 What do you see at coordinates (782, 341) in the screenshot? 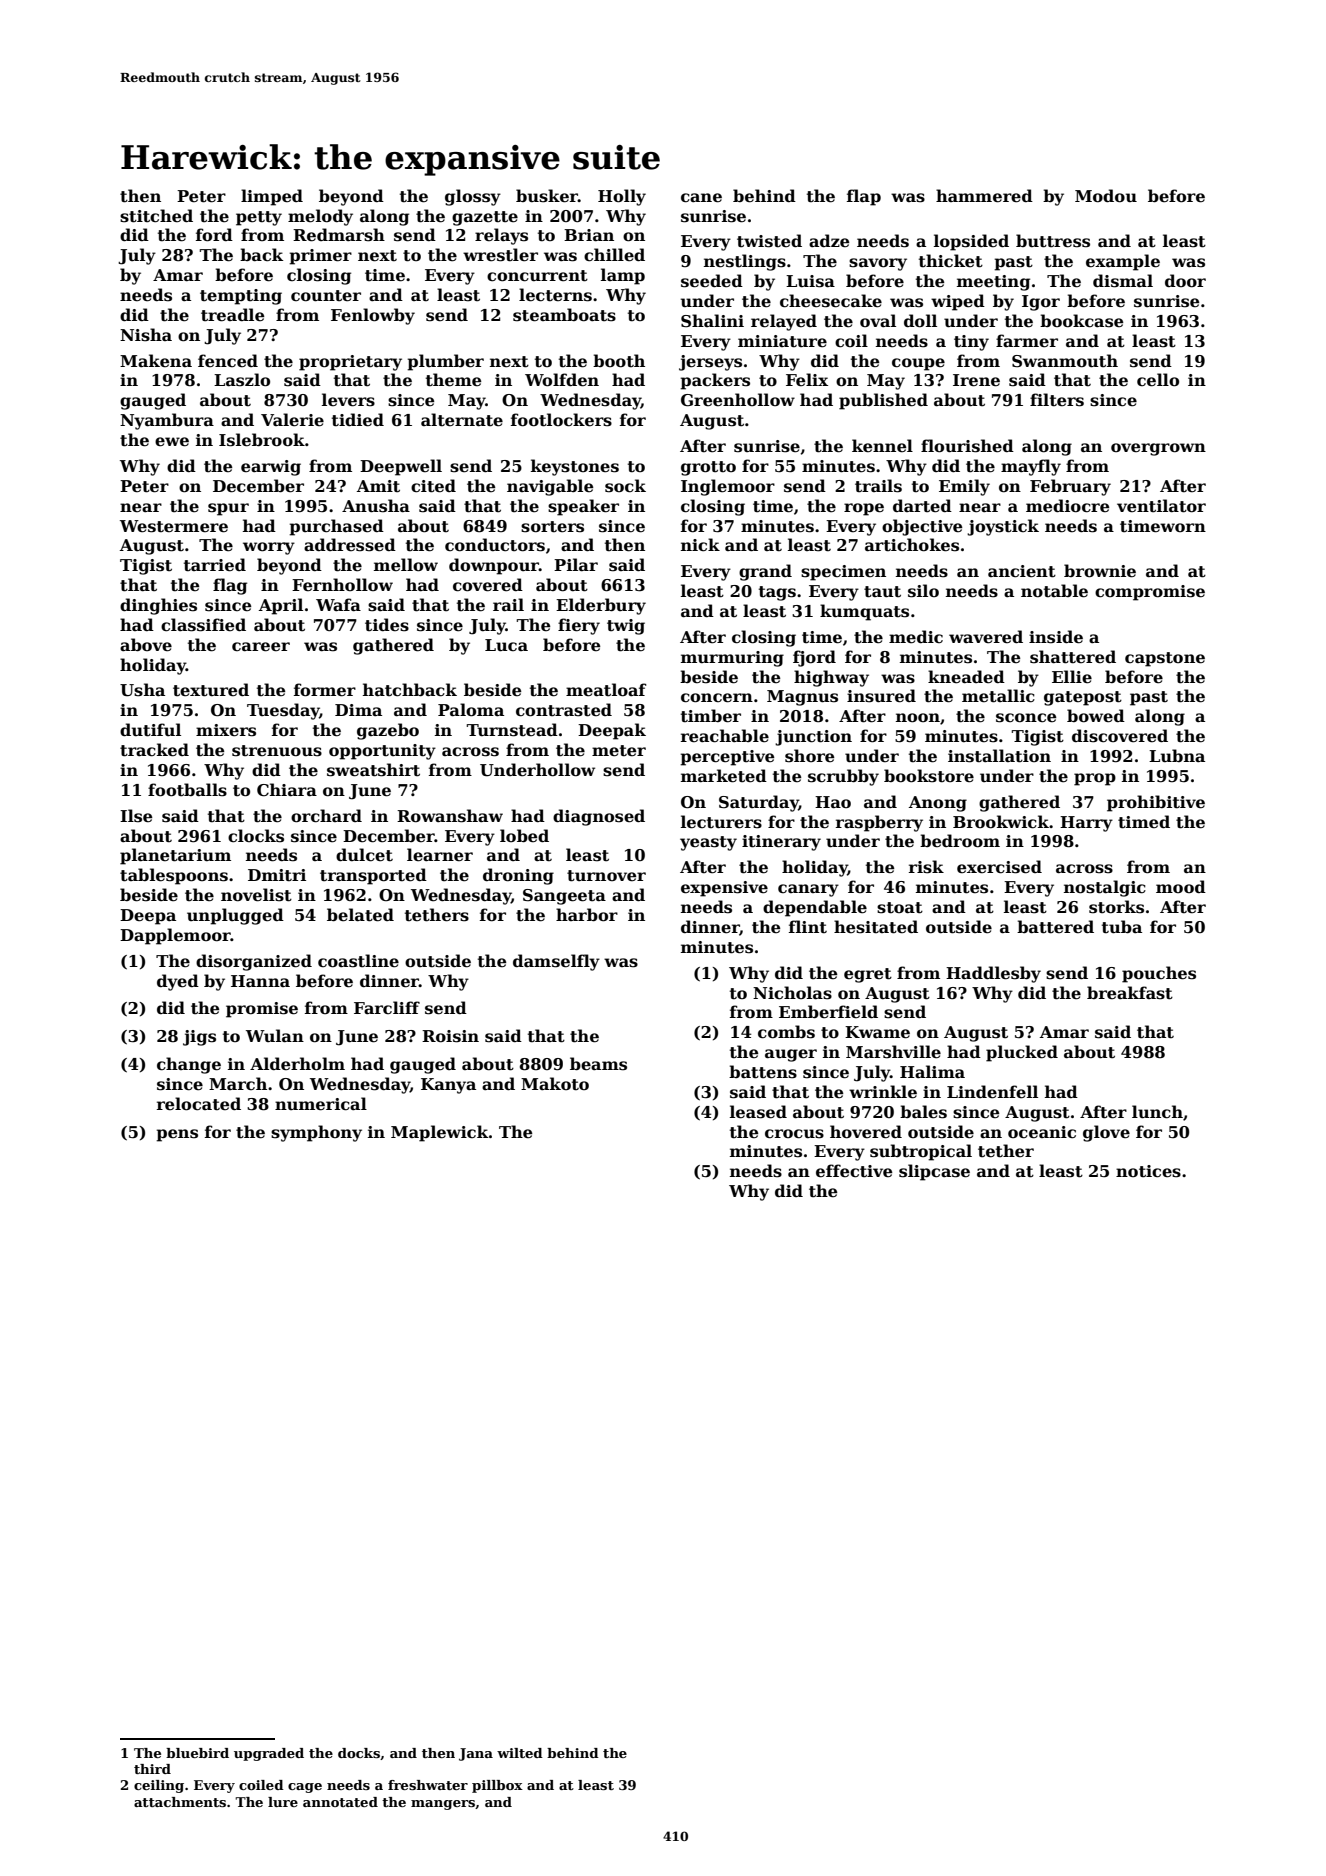
I see `miniature` at bounding box center [782, 341].
